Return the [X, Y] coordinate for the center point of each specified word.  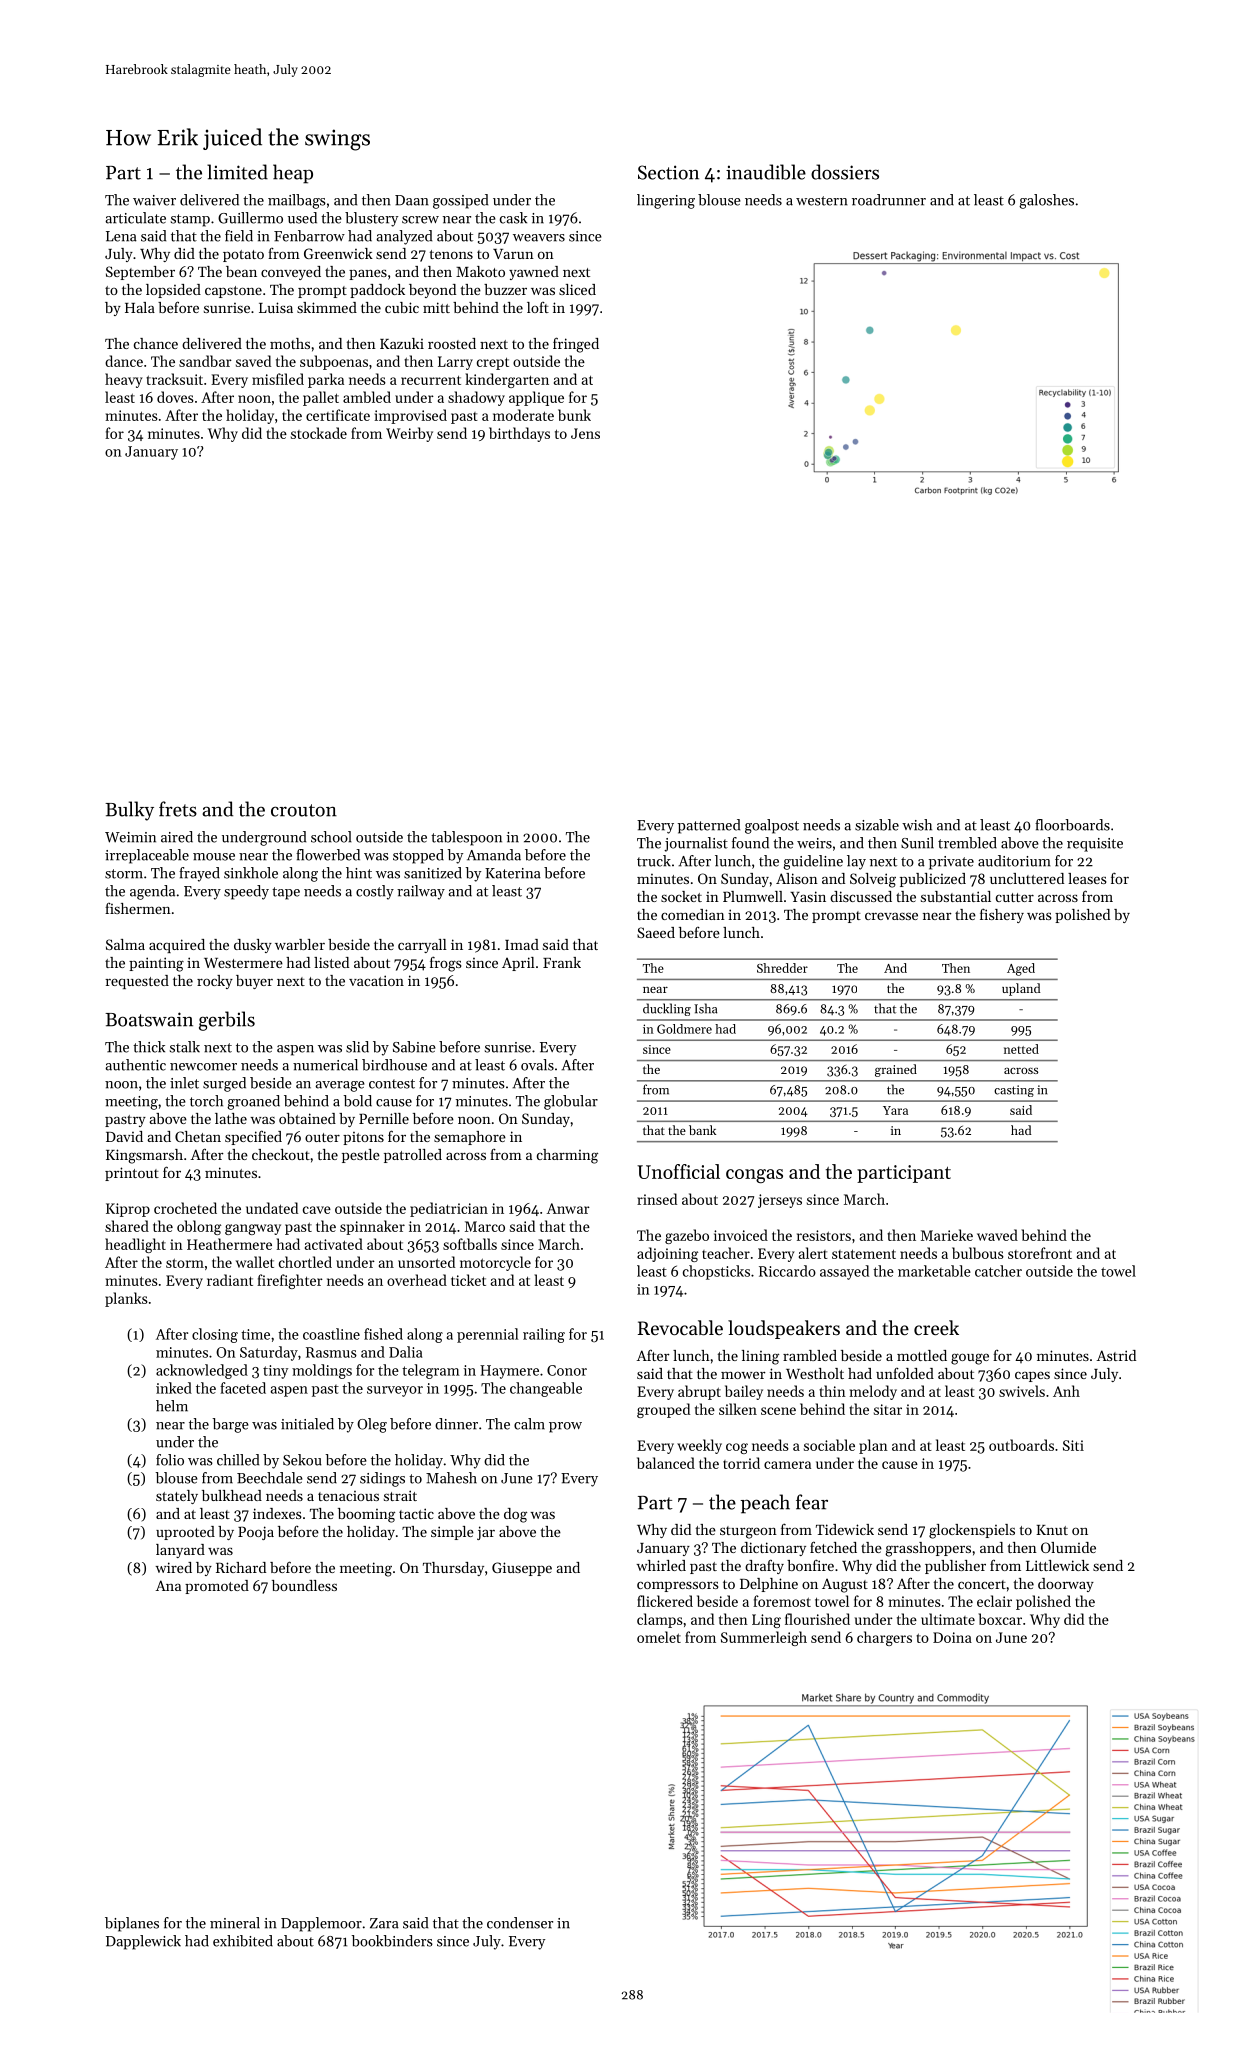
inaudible [766, 172]
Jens [585, 433]
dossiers [845, 172]
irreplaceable [147, 856]
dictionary [773, 1549]
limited [237, 172]
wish [917, 825]
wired [173, 1567]
